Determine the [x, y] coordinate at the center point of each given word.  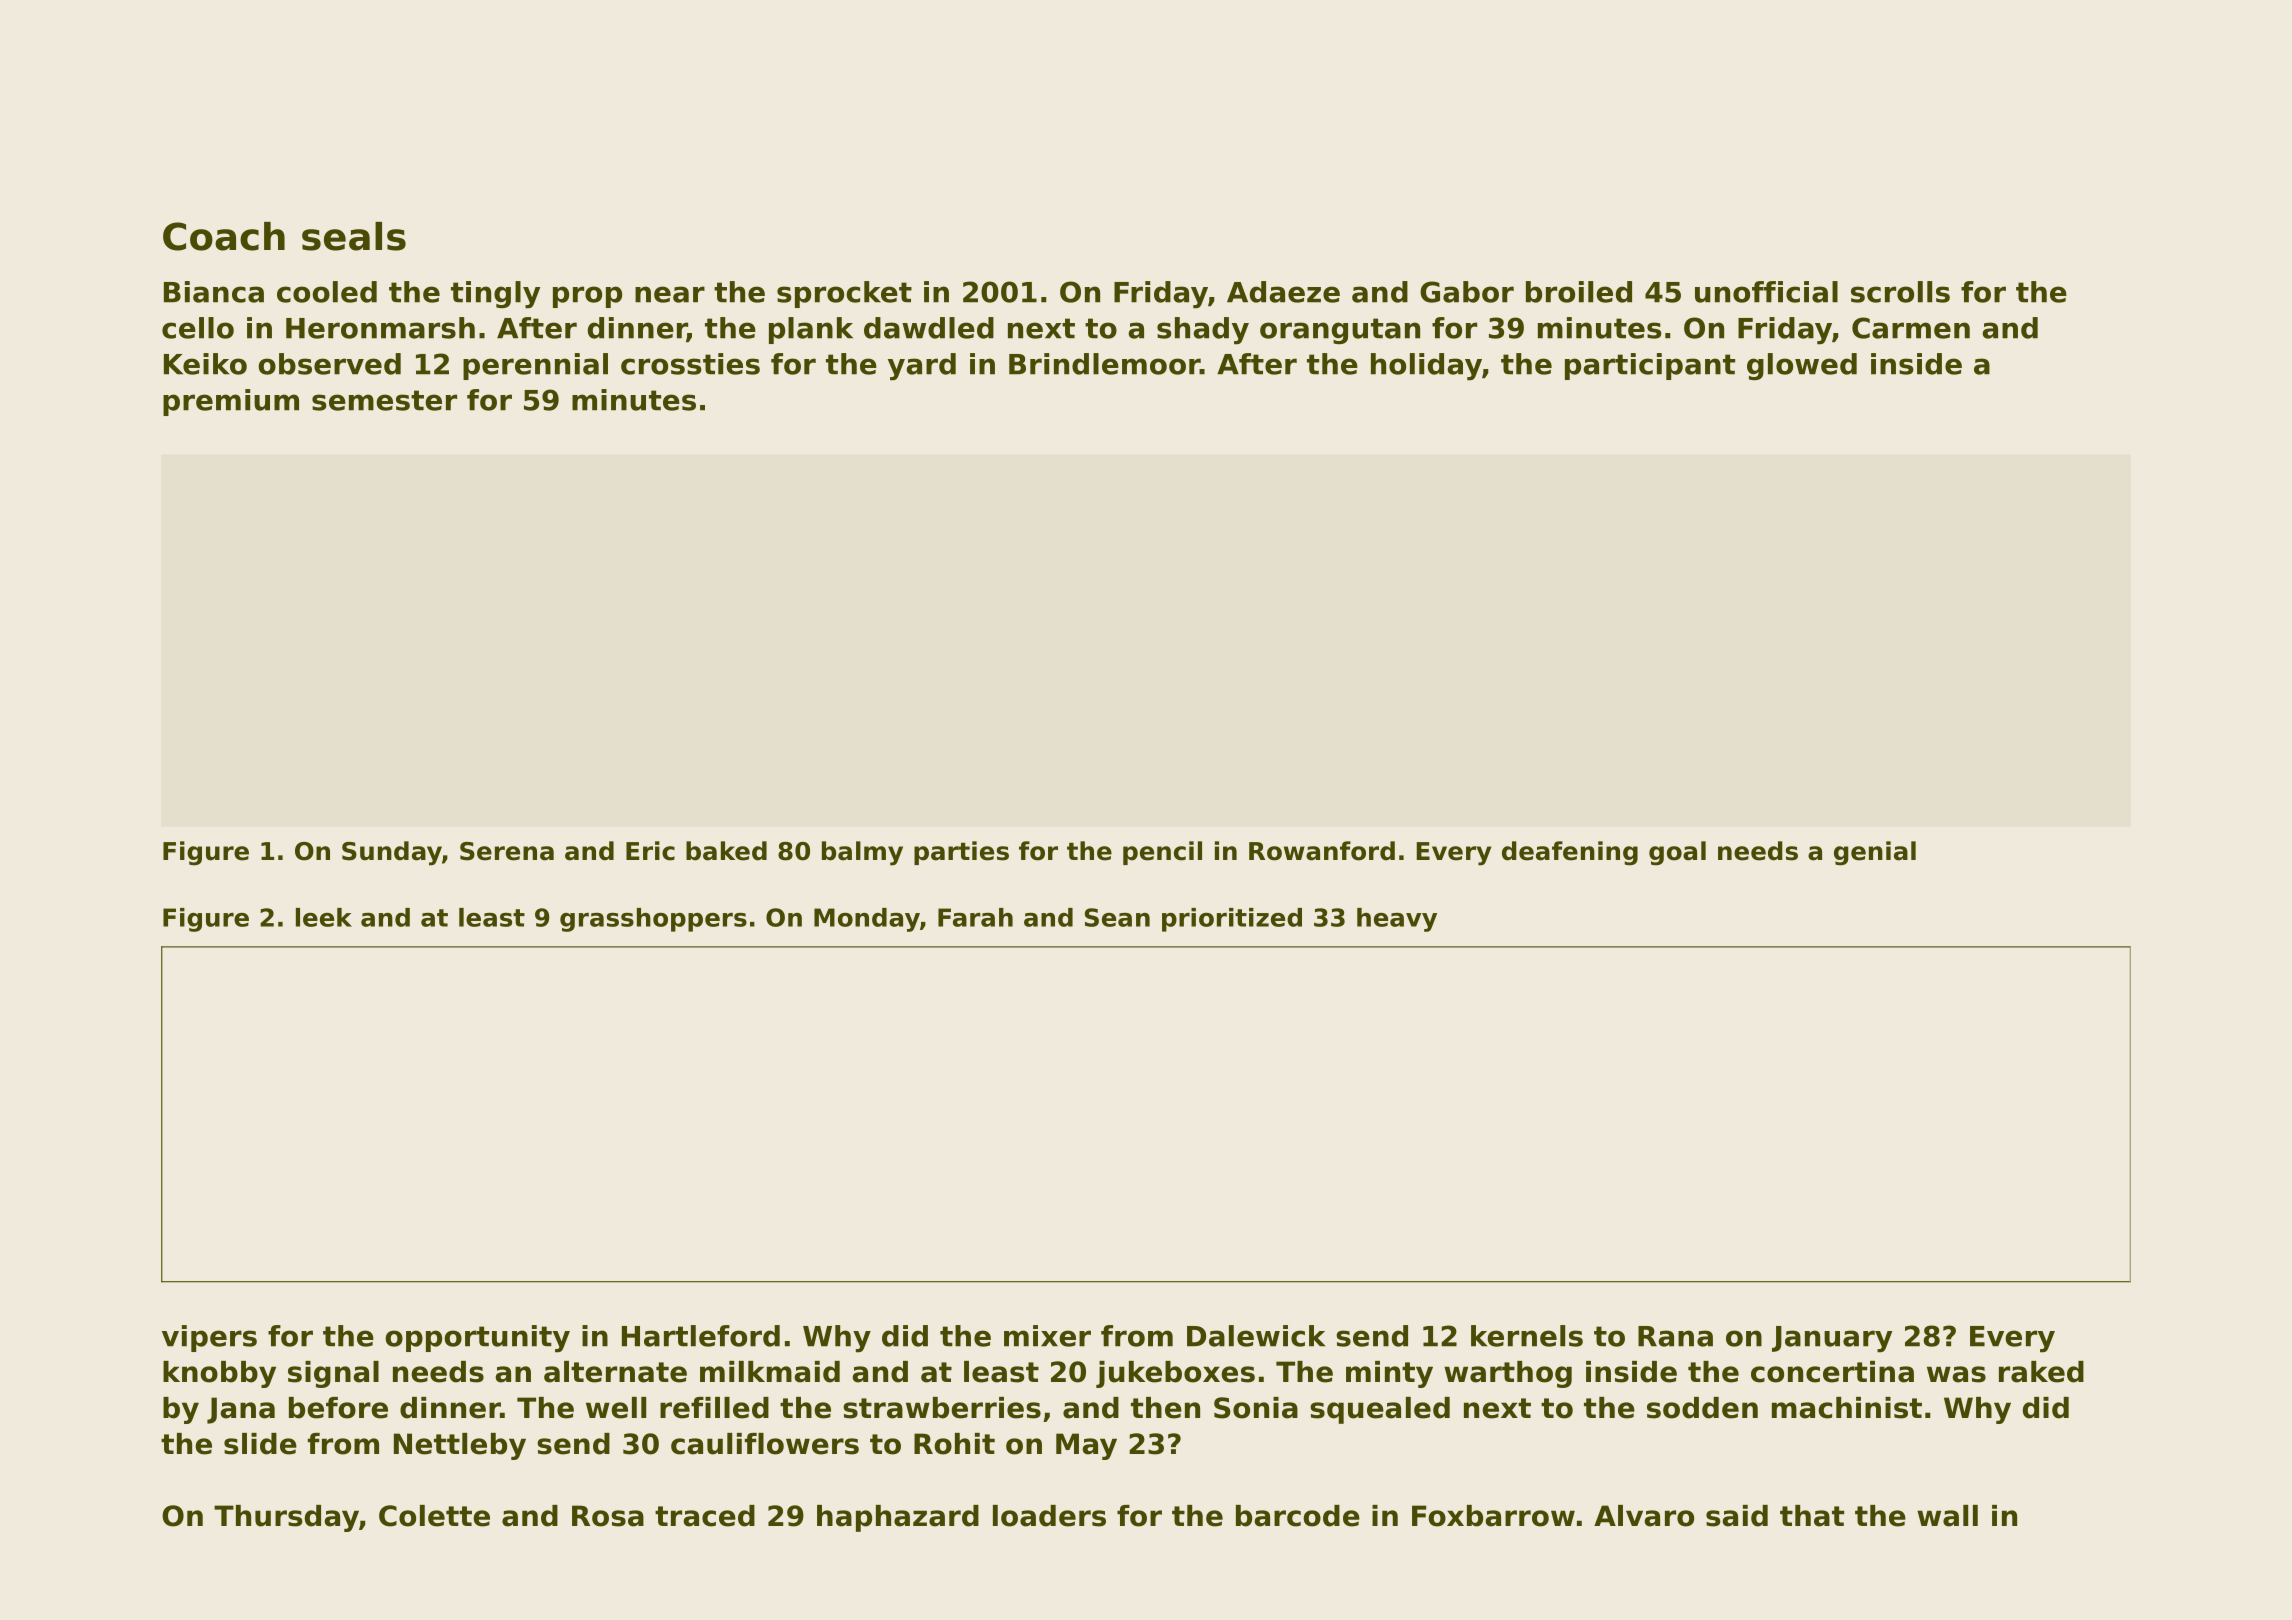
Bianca [214, 292]
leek [324, 917]
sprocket [844, 294]
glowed [1802, 366]
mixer [1047, 1336]
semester [384, 400]
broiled [1579, 292]
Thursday [286, 1518]
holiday [1426, 367]
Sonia [1256, 1408]
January [1832, 1339]
